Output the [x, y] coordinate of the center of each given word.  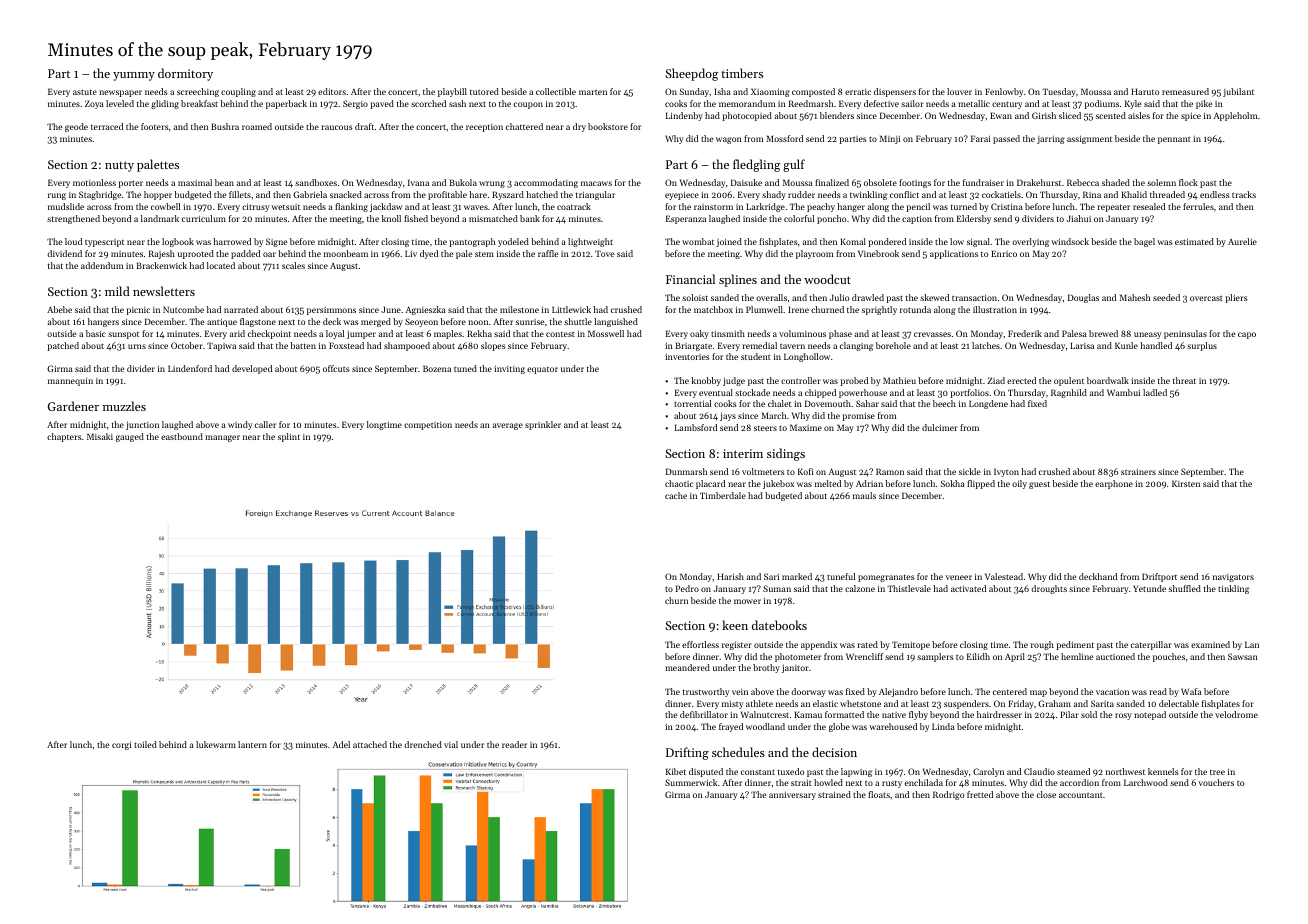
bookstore [608, 126]
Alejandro [898, 692]
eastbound [182, 436]
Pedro [687, 588]
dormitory [185, 74]
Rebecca [1083, 182]
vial [451, 744]
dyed [429, 254]
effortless [700, 644]
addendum [102, 265]
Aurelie [1242, 241]
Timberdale [723, 495]
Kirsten [1186, 483]
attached [370, 744]
